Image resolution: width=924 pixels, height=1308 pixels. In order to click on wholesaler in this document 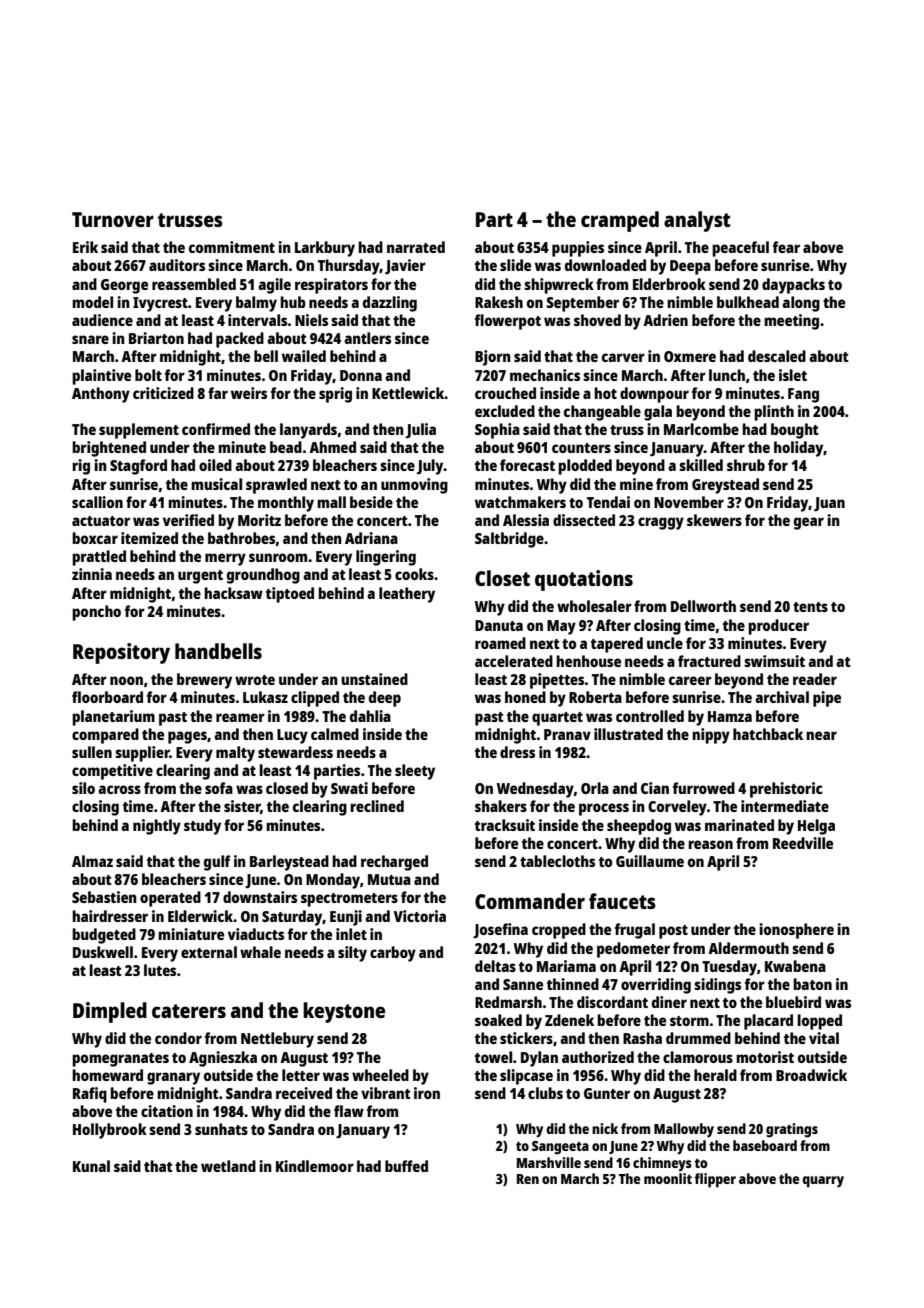, I will do `click(594, 606)`.
